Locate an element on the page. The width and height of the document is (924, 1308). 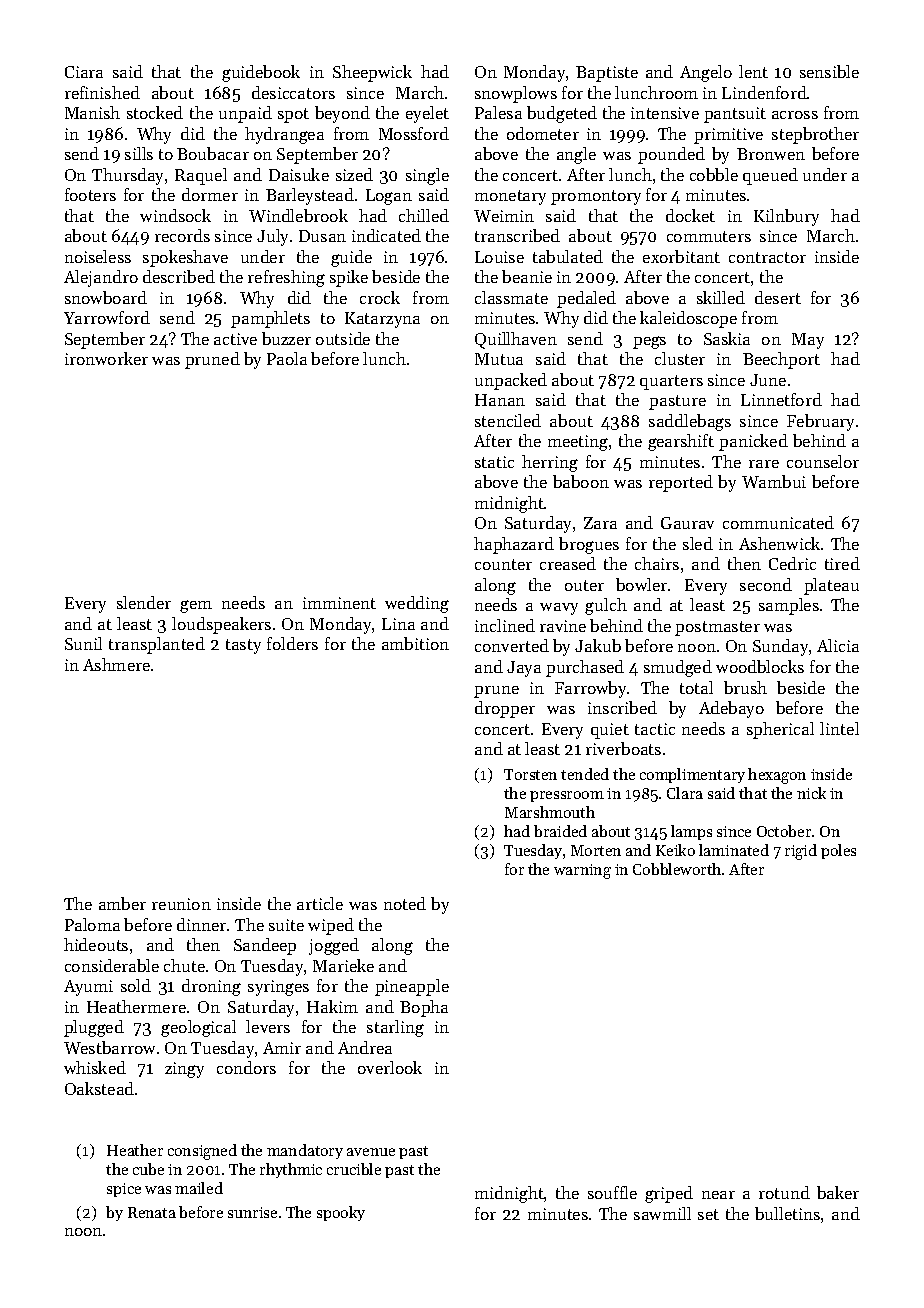
tired is located at coordinates (842, 563).
